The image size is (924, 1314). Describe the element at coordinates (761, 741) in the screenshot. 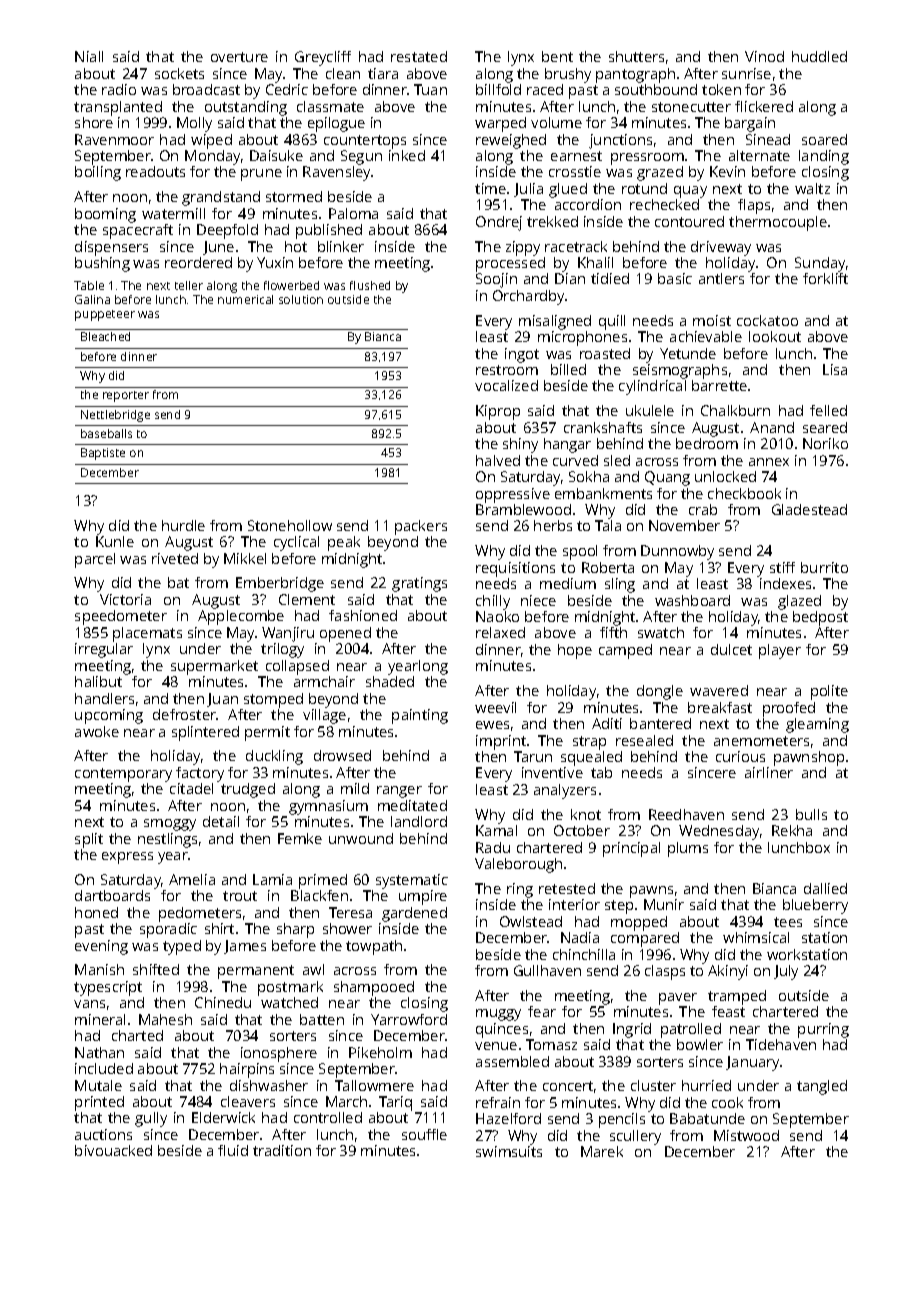

I see `anemometers` at that location.
